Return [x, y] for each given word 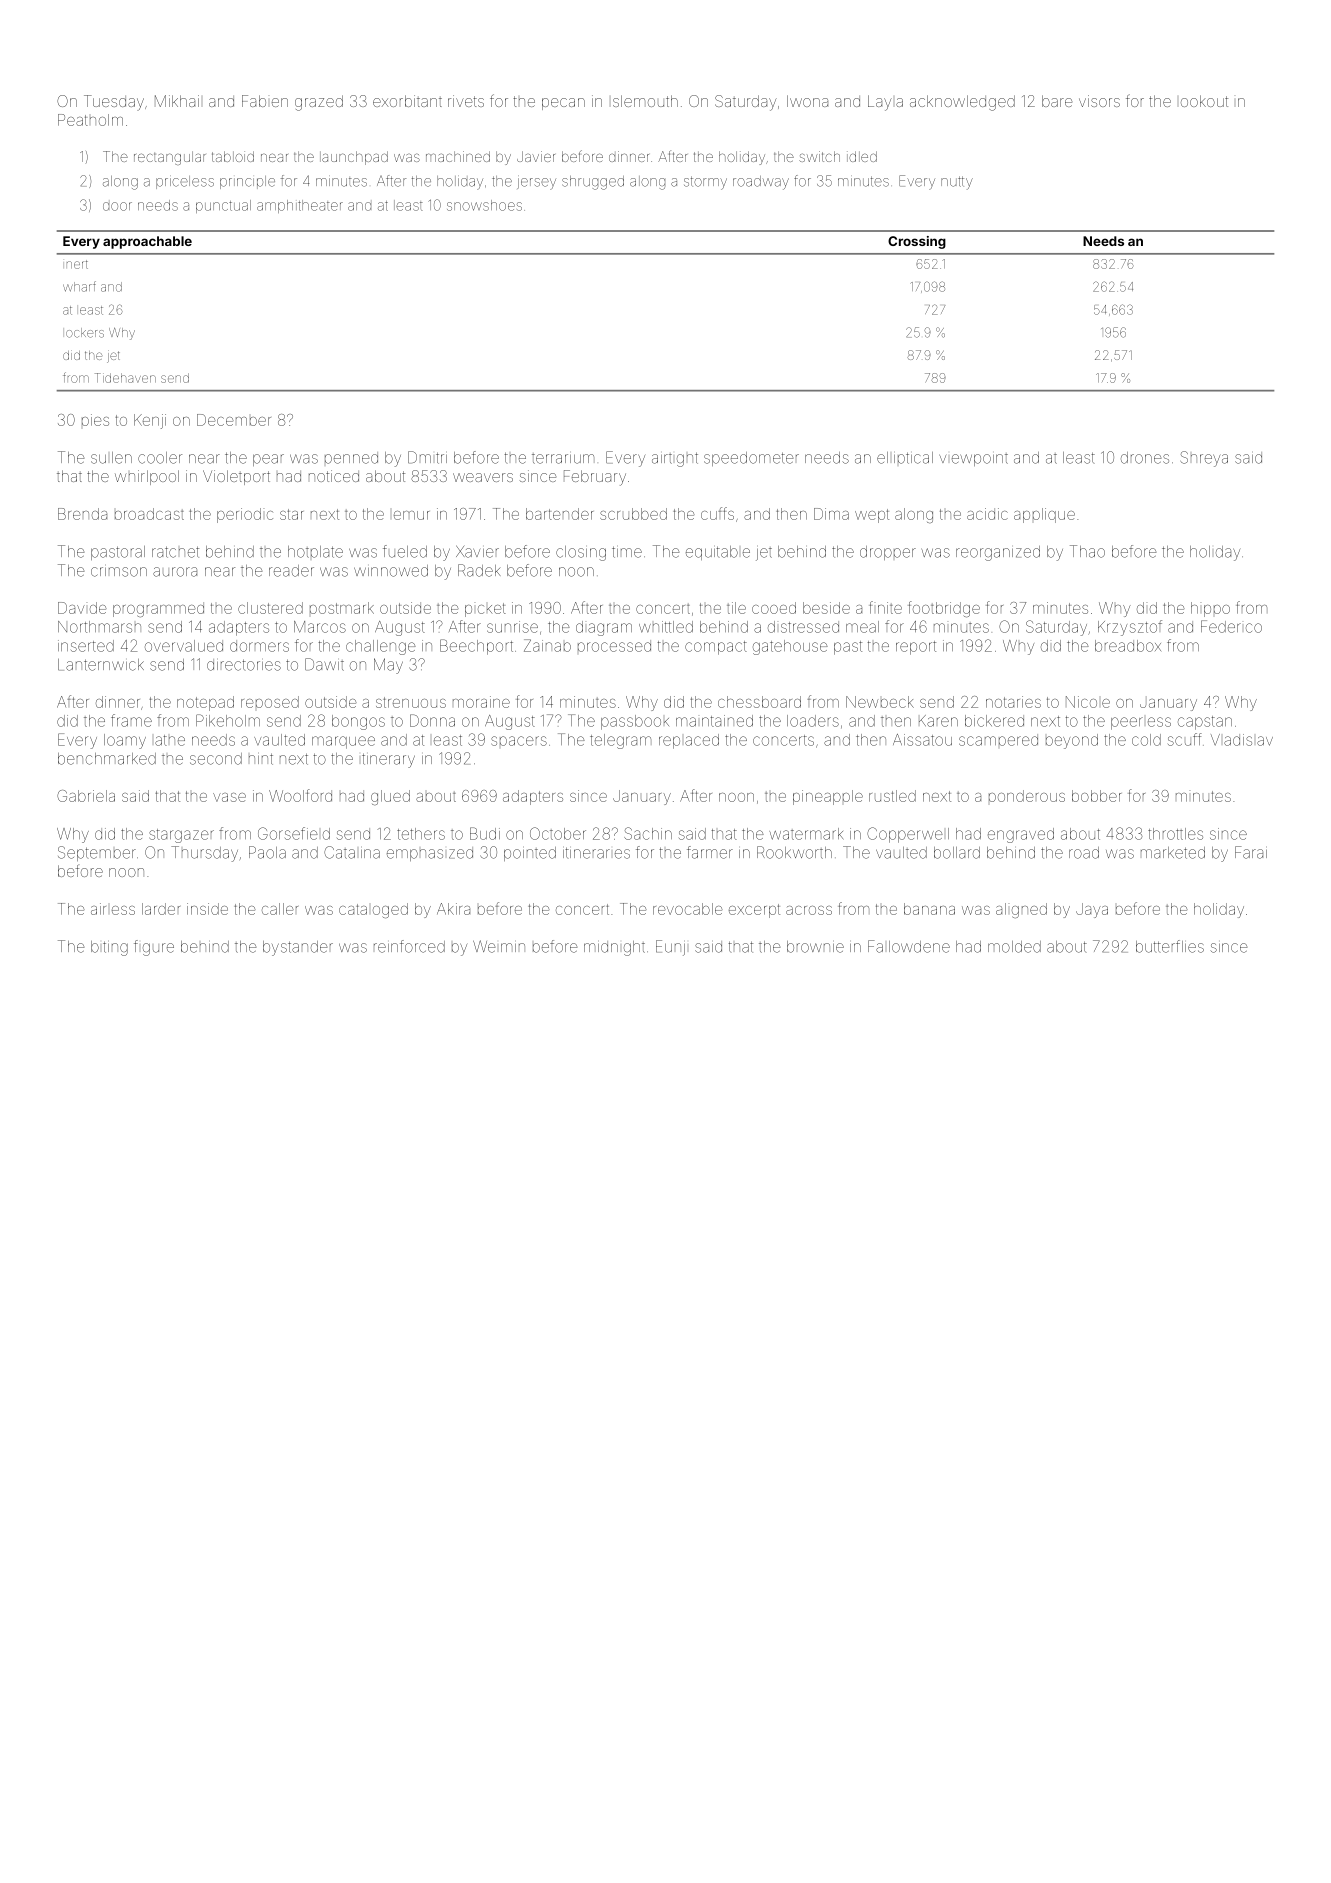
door [117, 206]
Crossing [917, 242]
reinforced [409, 946]
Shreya [1204, 459]
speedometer [751, 459]
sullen [111, 458]
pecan [563, 104]
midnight [614, 948]
